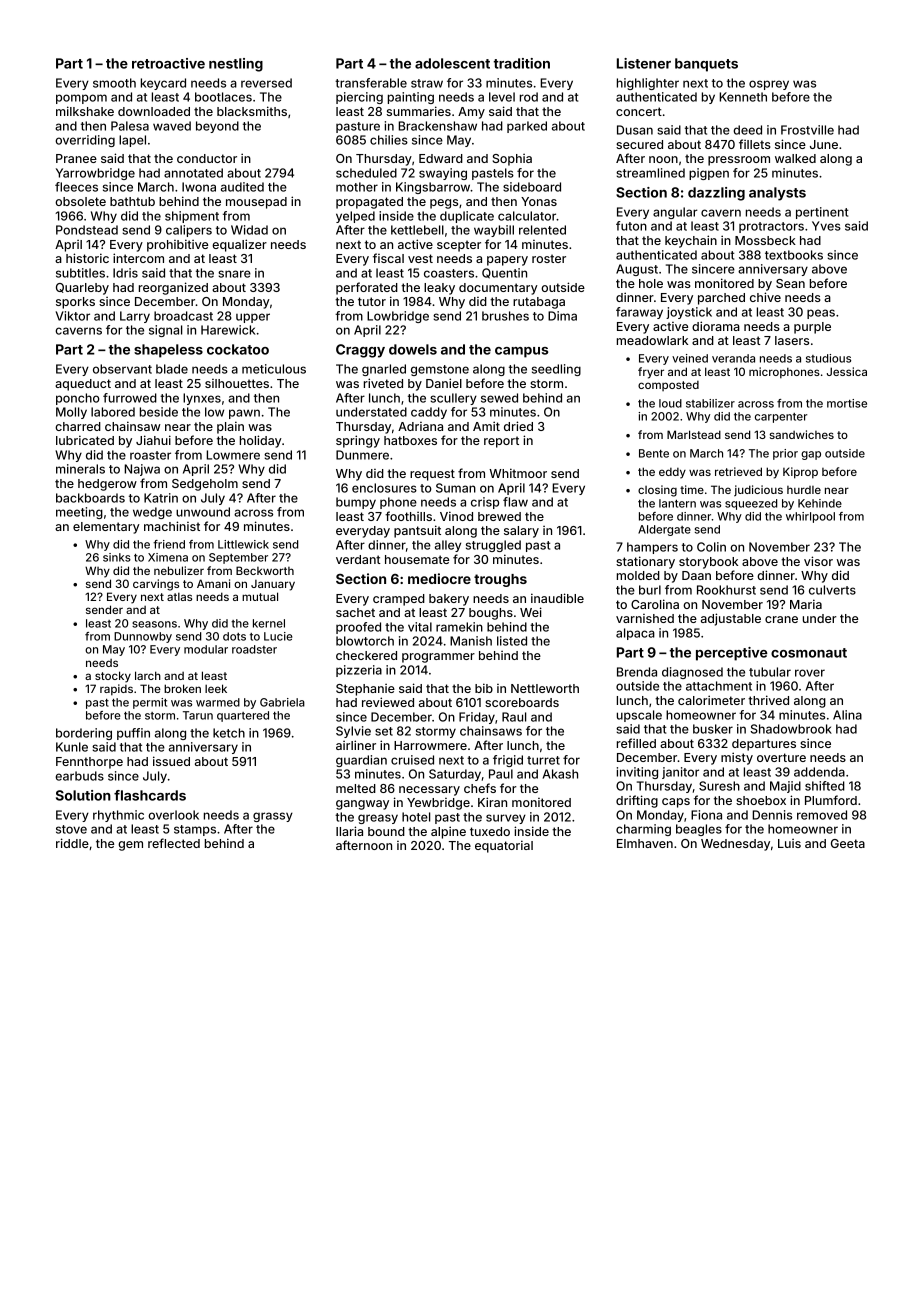 This document has height=1308, width=924. I want to click on hole, so click(651, 283).
